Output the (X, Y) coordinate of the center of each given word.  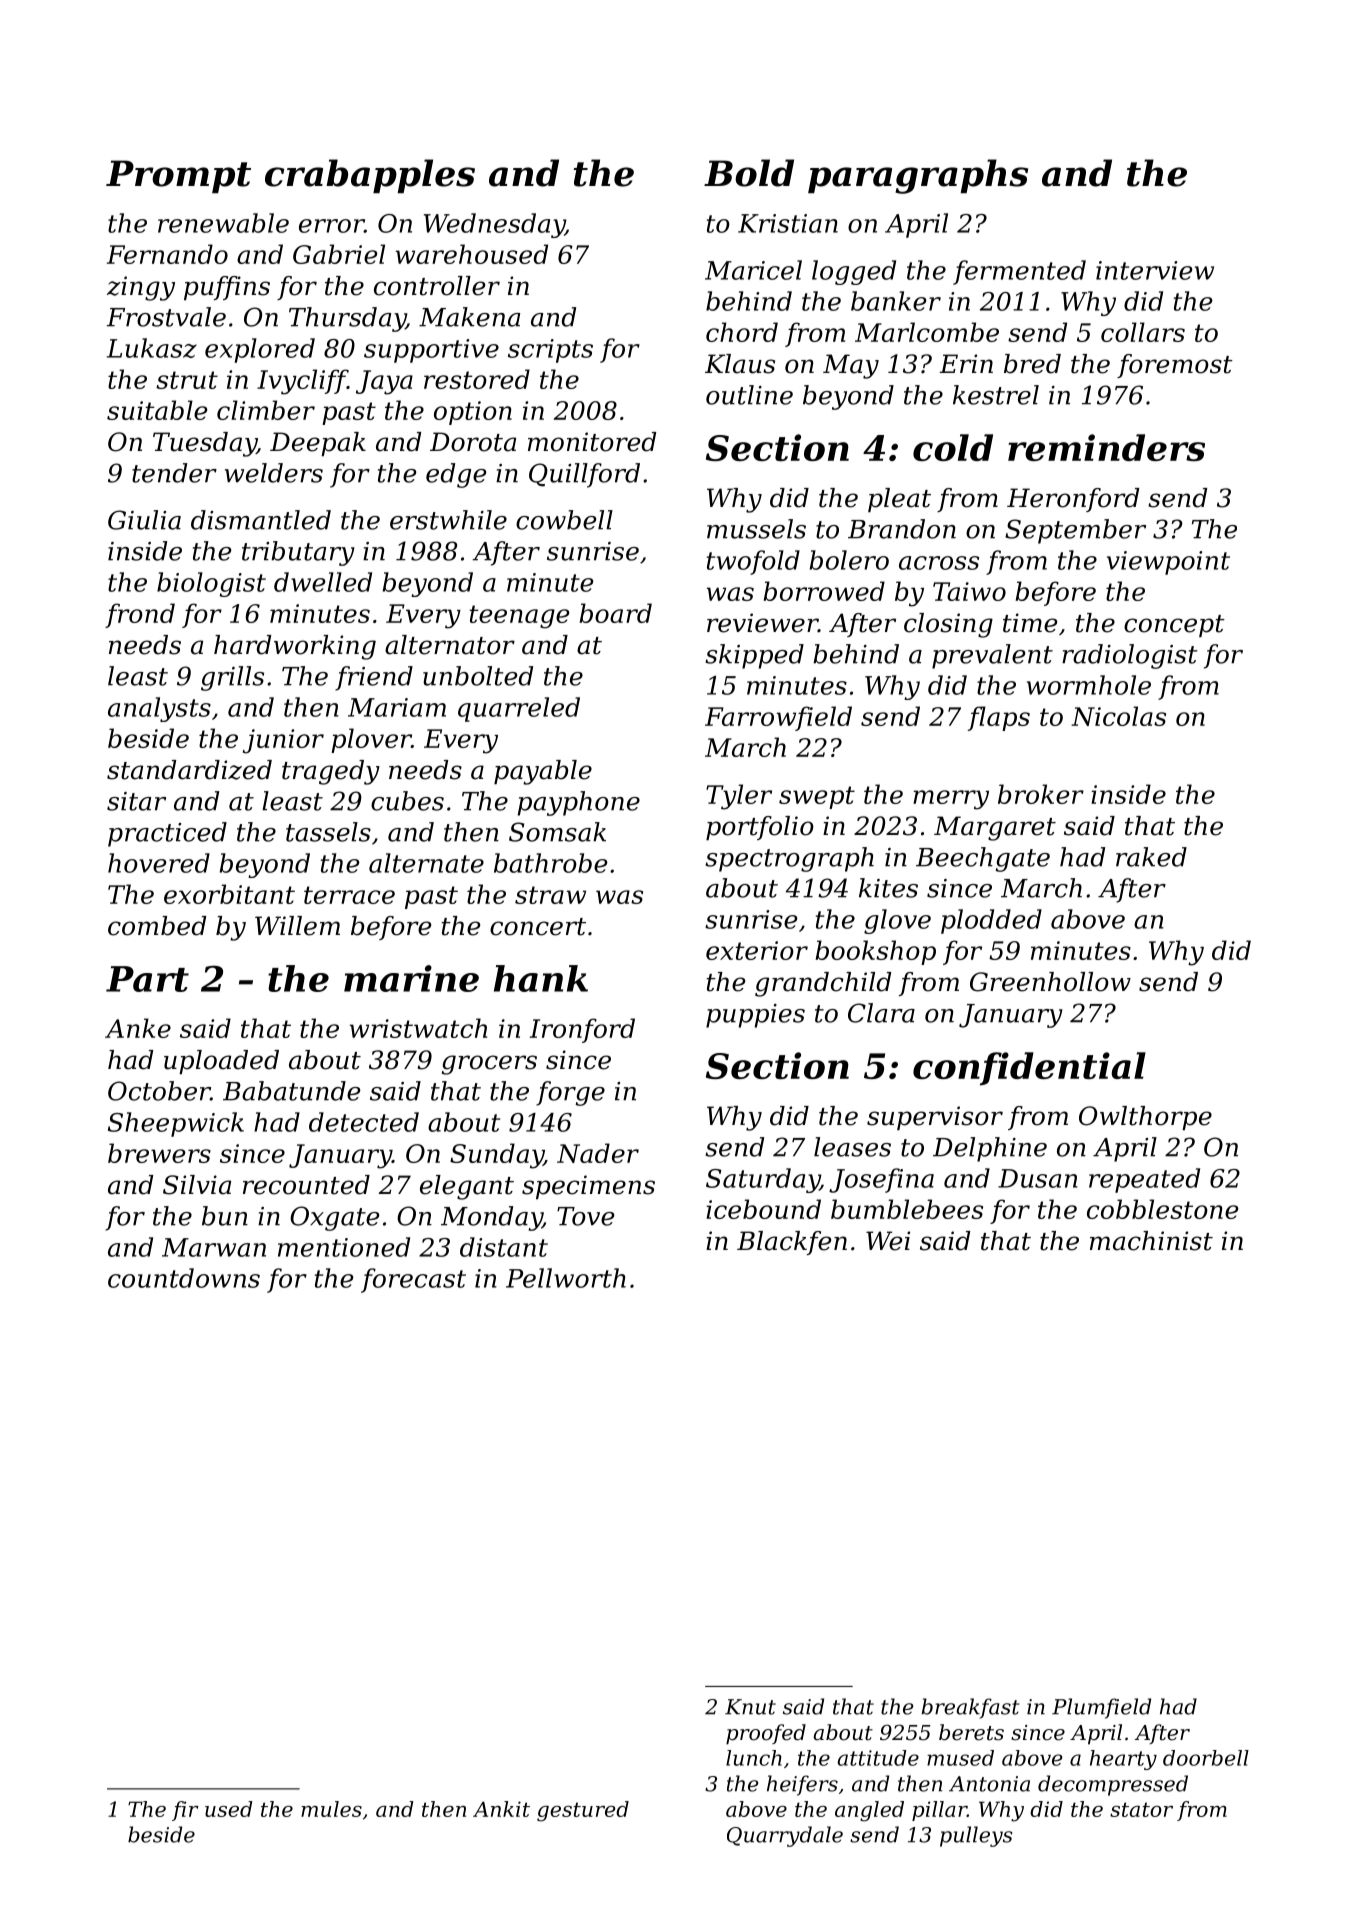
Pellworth (566, 1278)
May (851, 366)
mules (331, 1809)
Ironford (582, 1030)
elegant (467, 1187)
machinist (1151, 1241)
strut (187, 380)
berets (971, 1732)
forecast (413, 1280)
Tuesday (205, 444)
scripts (550, 351)
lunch (754, 1758)
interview (1155, 270)
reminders (1106, 447)
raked (1151, 857)
